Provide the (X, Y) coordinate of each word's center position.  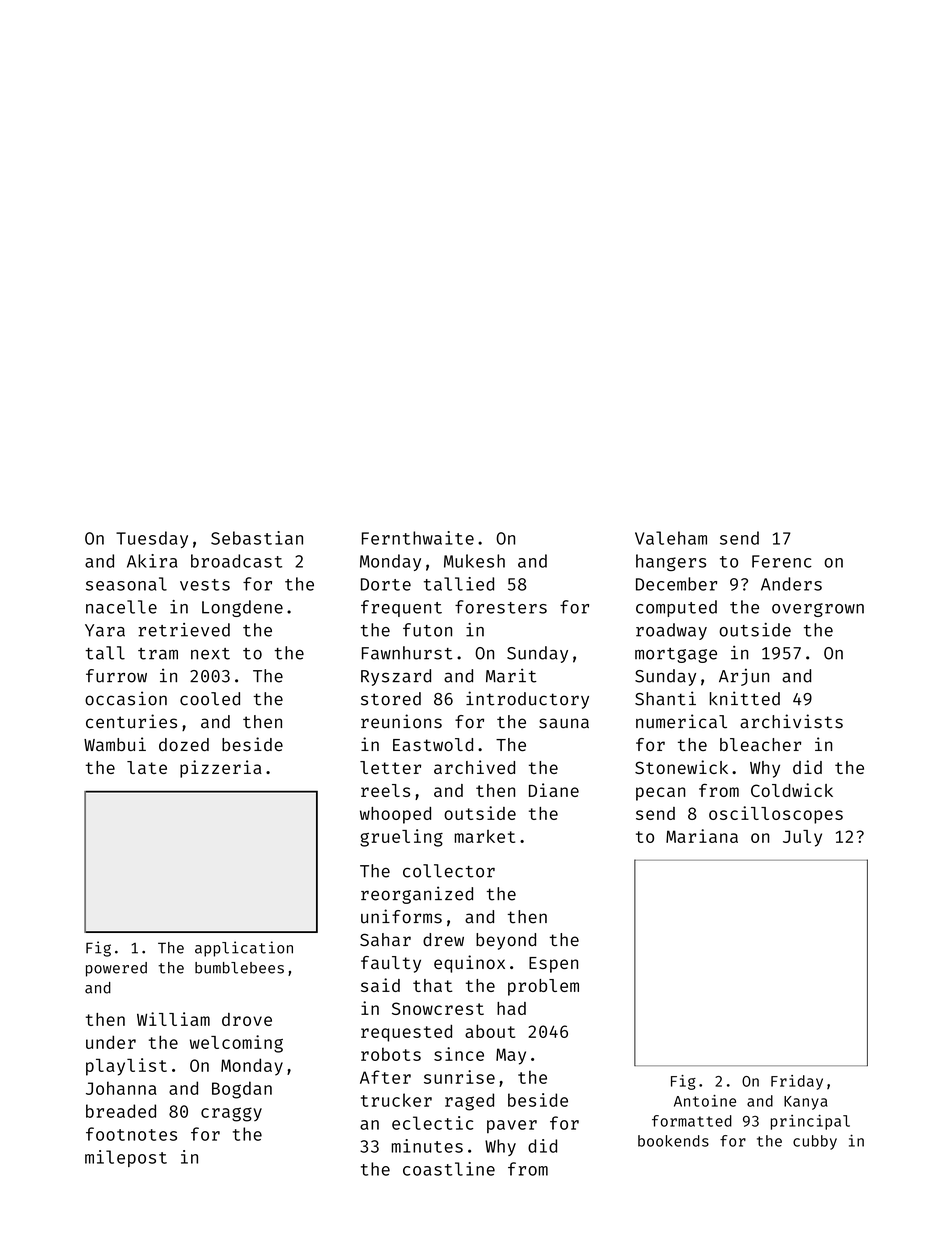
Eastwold (433, 745)
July (802, 838)
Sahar (385, 940)
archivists (791, 721)
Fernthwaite (418, 538)
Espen (553, 965)
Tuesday (152, 539)
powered (116, 969)
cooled (210, 699)
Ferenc (782, 561)
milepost (126, 1158)
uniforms (401, 916)
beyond (506, 941)
